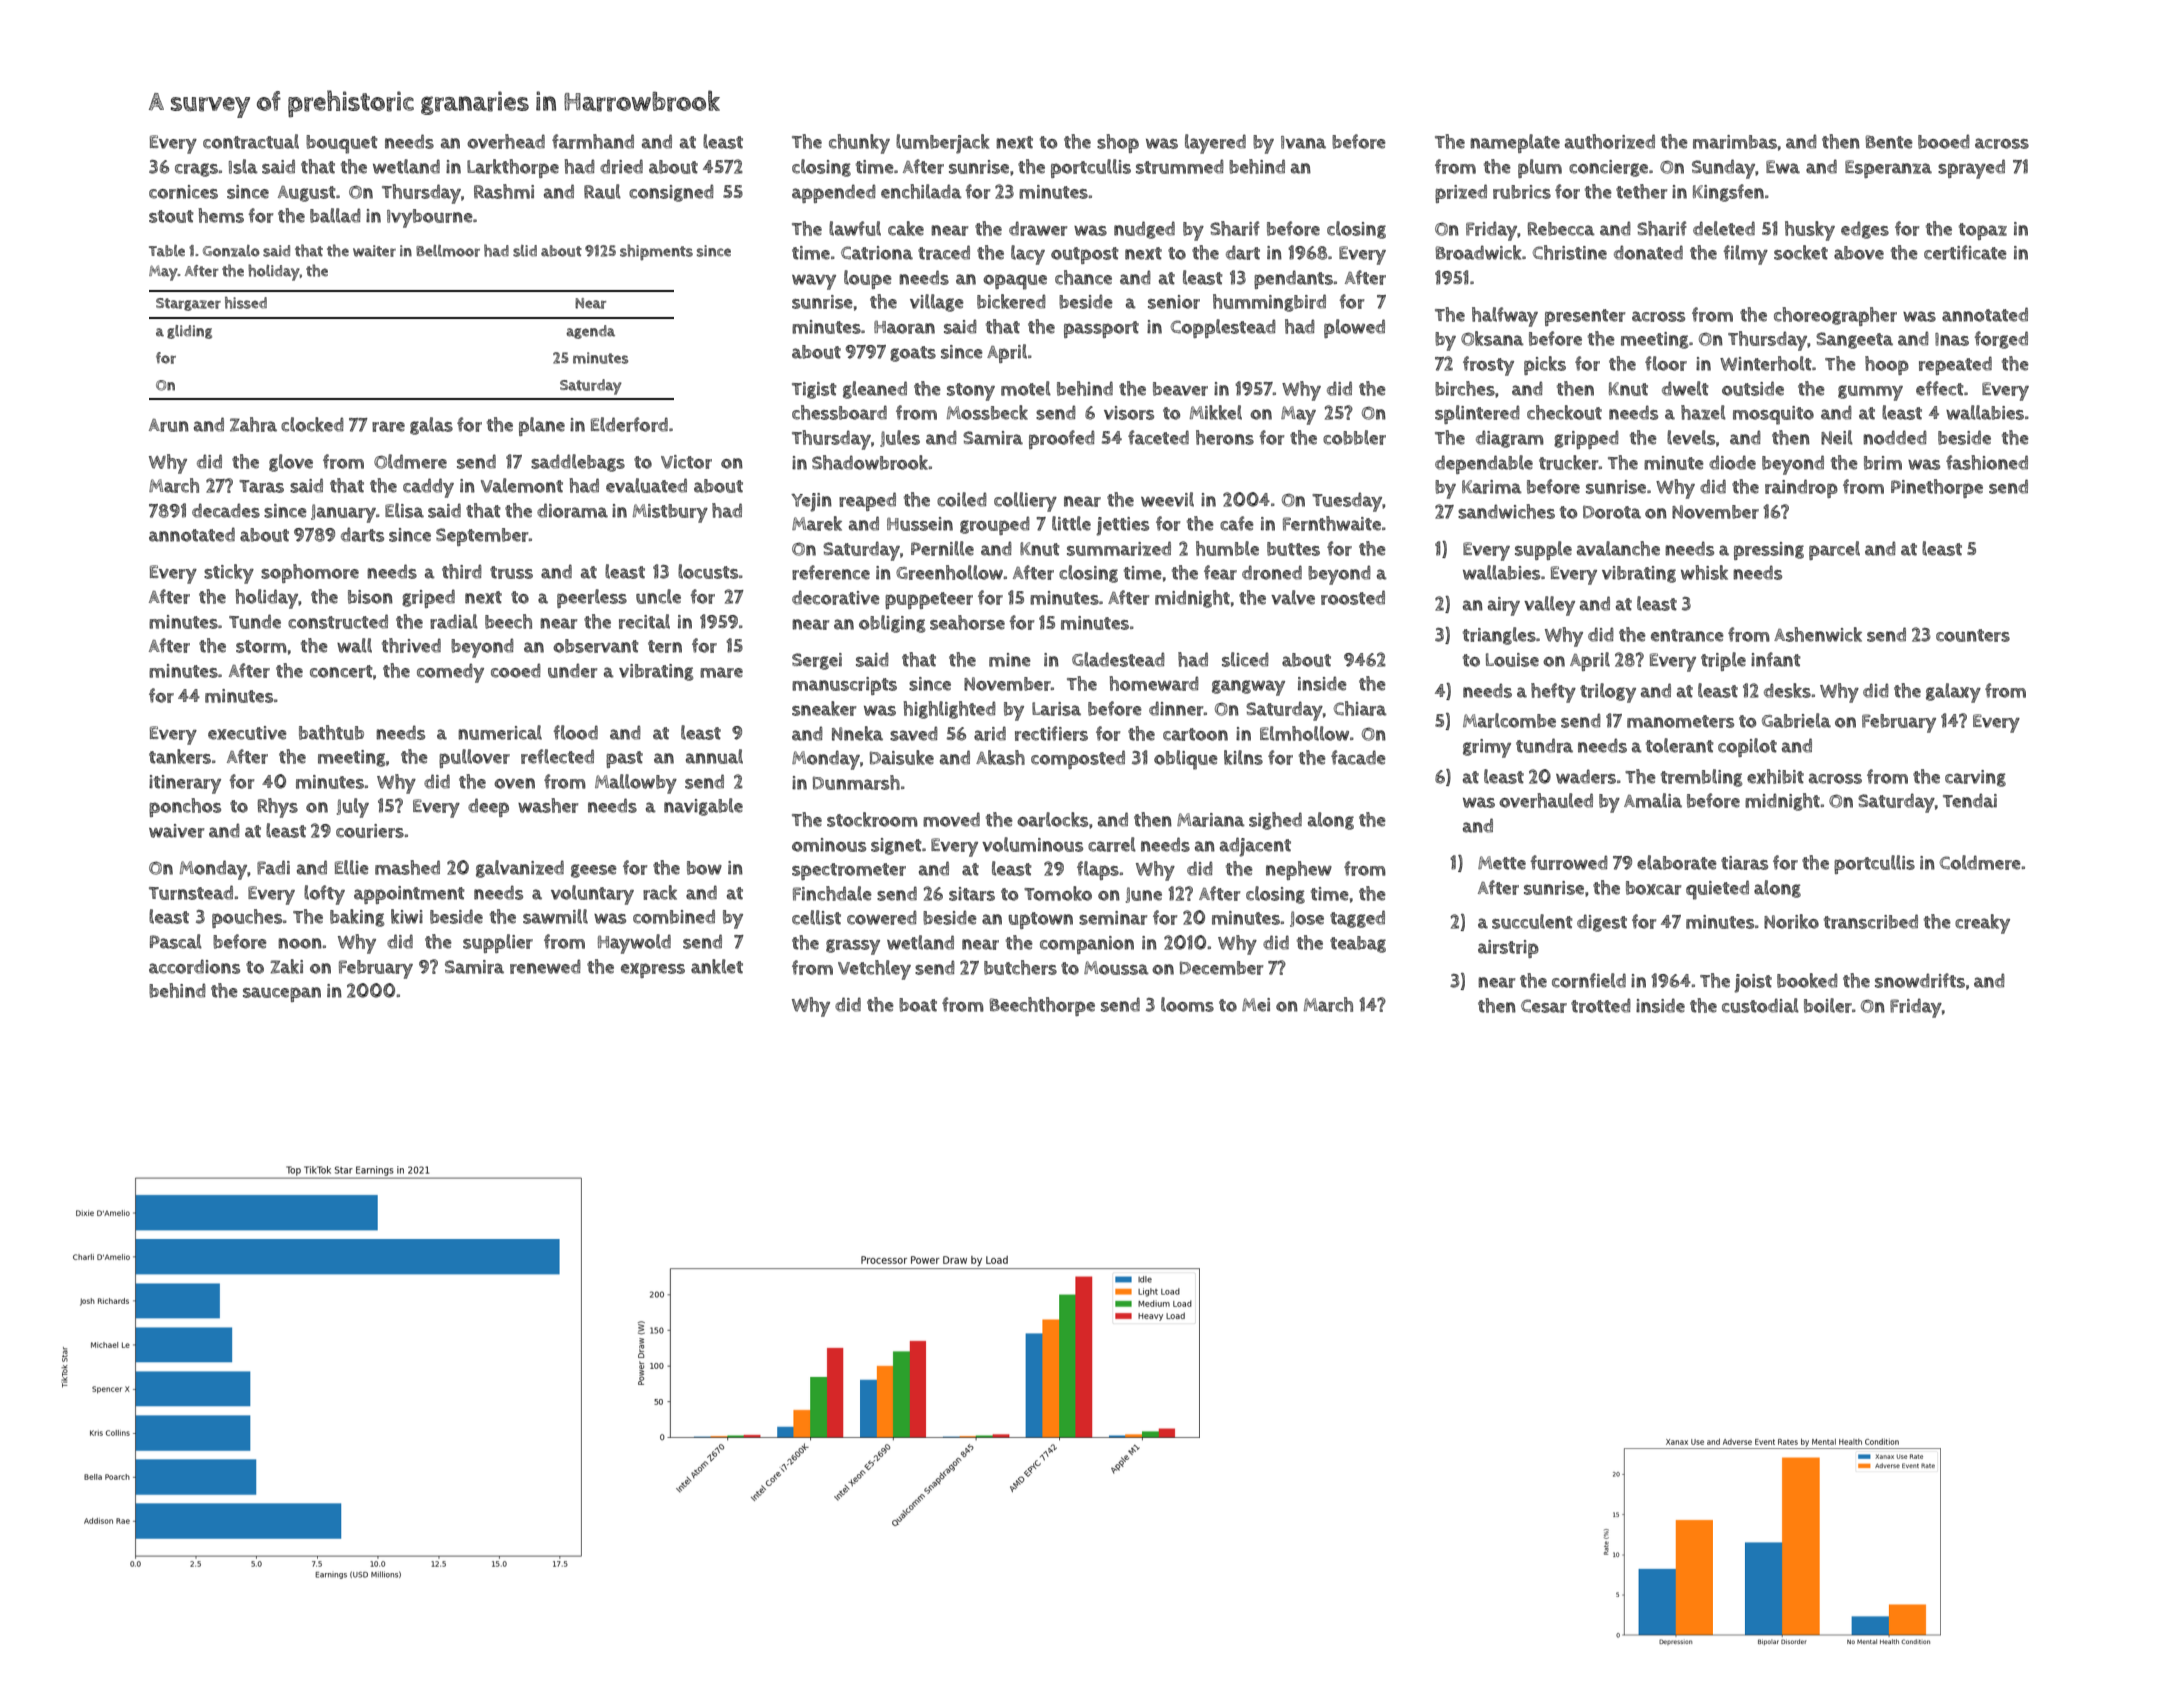 This screenshot has width=2178, height=1683. I want to click on parcel, so click(1834, 550).
